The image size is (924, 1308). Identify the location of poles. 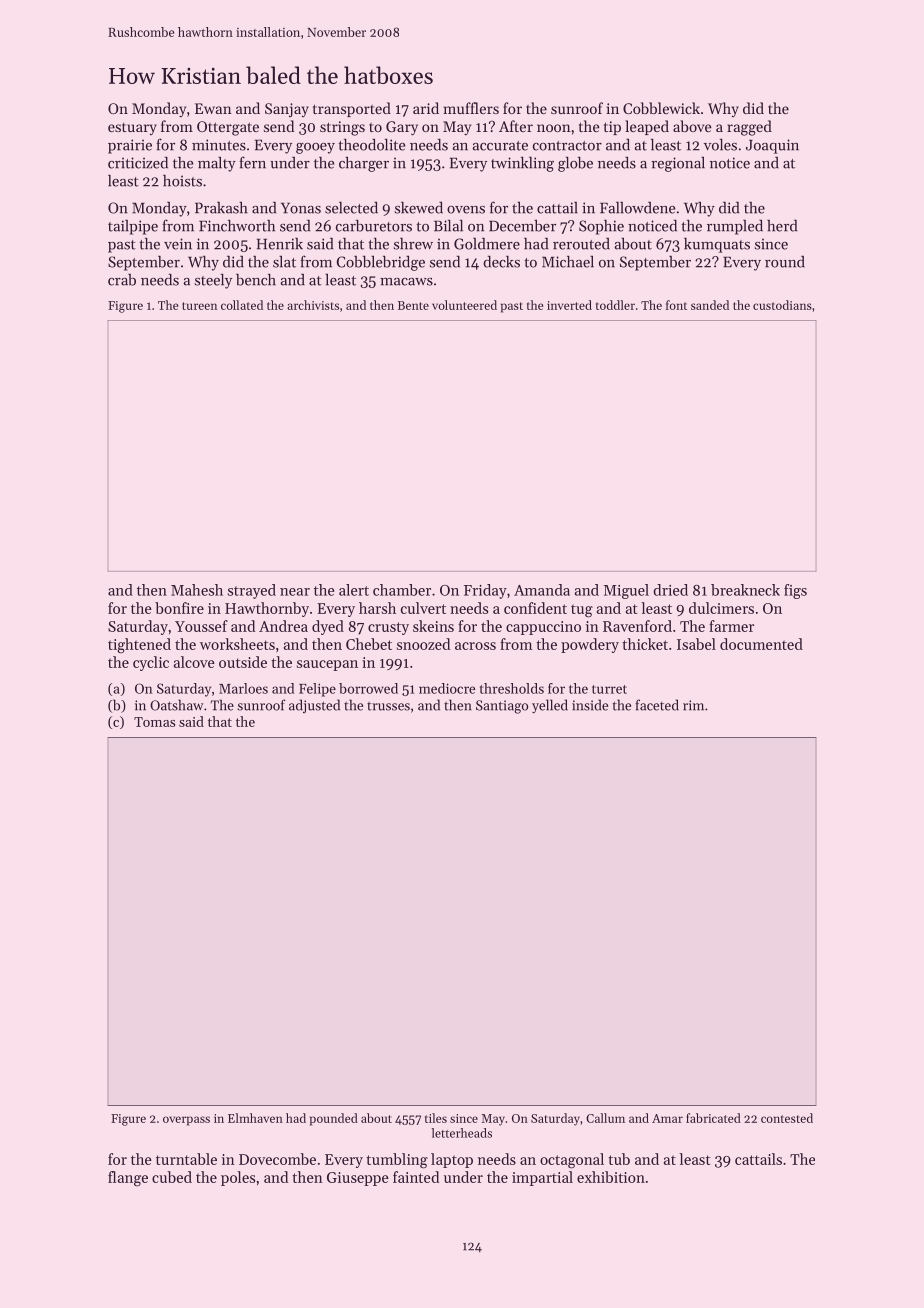
(238, 1178).
